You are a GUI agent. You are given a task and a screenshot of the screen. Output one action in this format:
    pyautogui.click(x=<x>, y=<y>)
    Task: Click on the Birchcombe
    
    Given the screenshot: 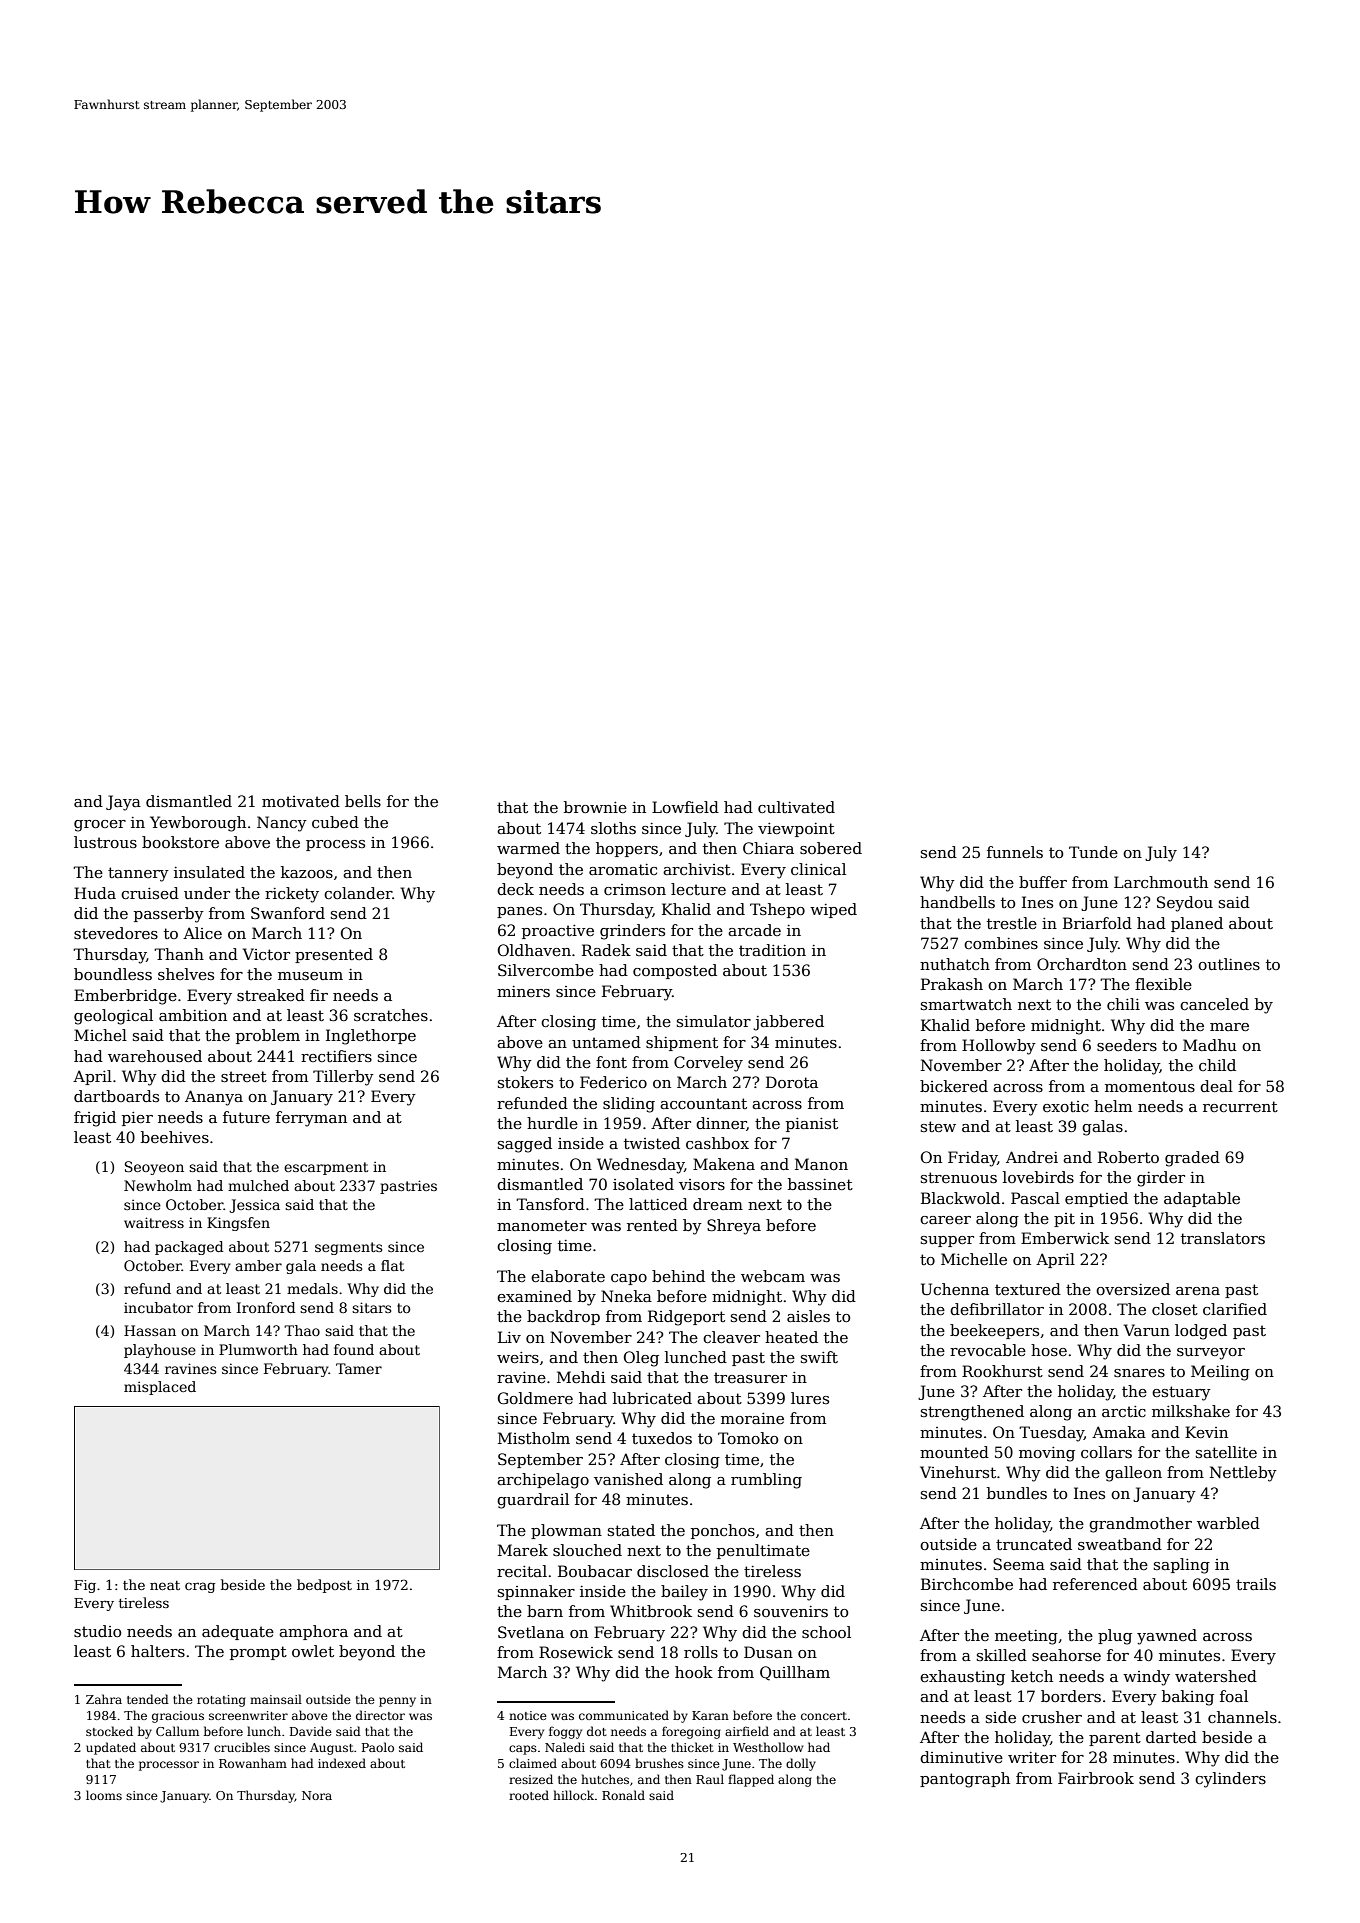 What is the action you would take?
    pyautogui.click(x=967, y=1584)
